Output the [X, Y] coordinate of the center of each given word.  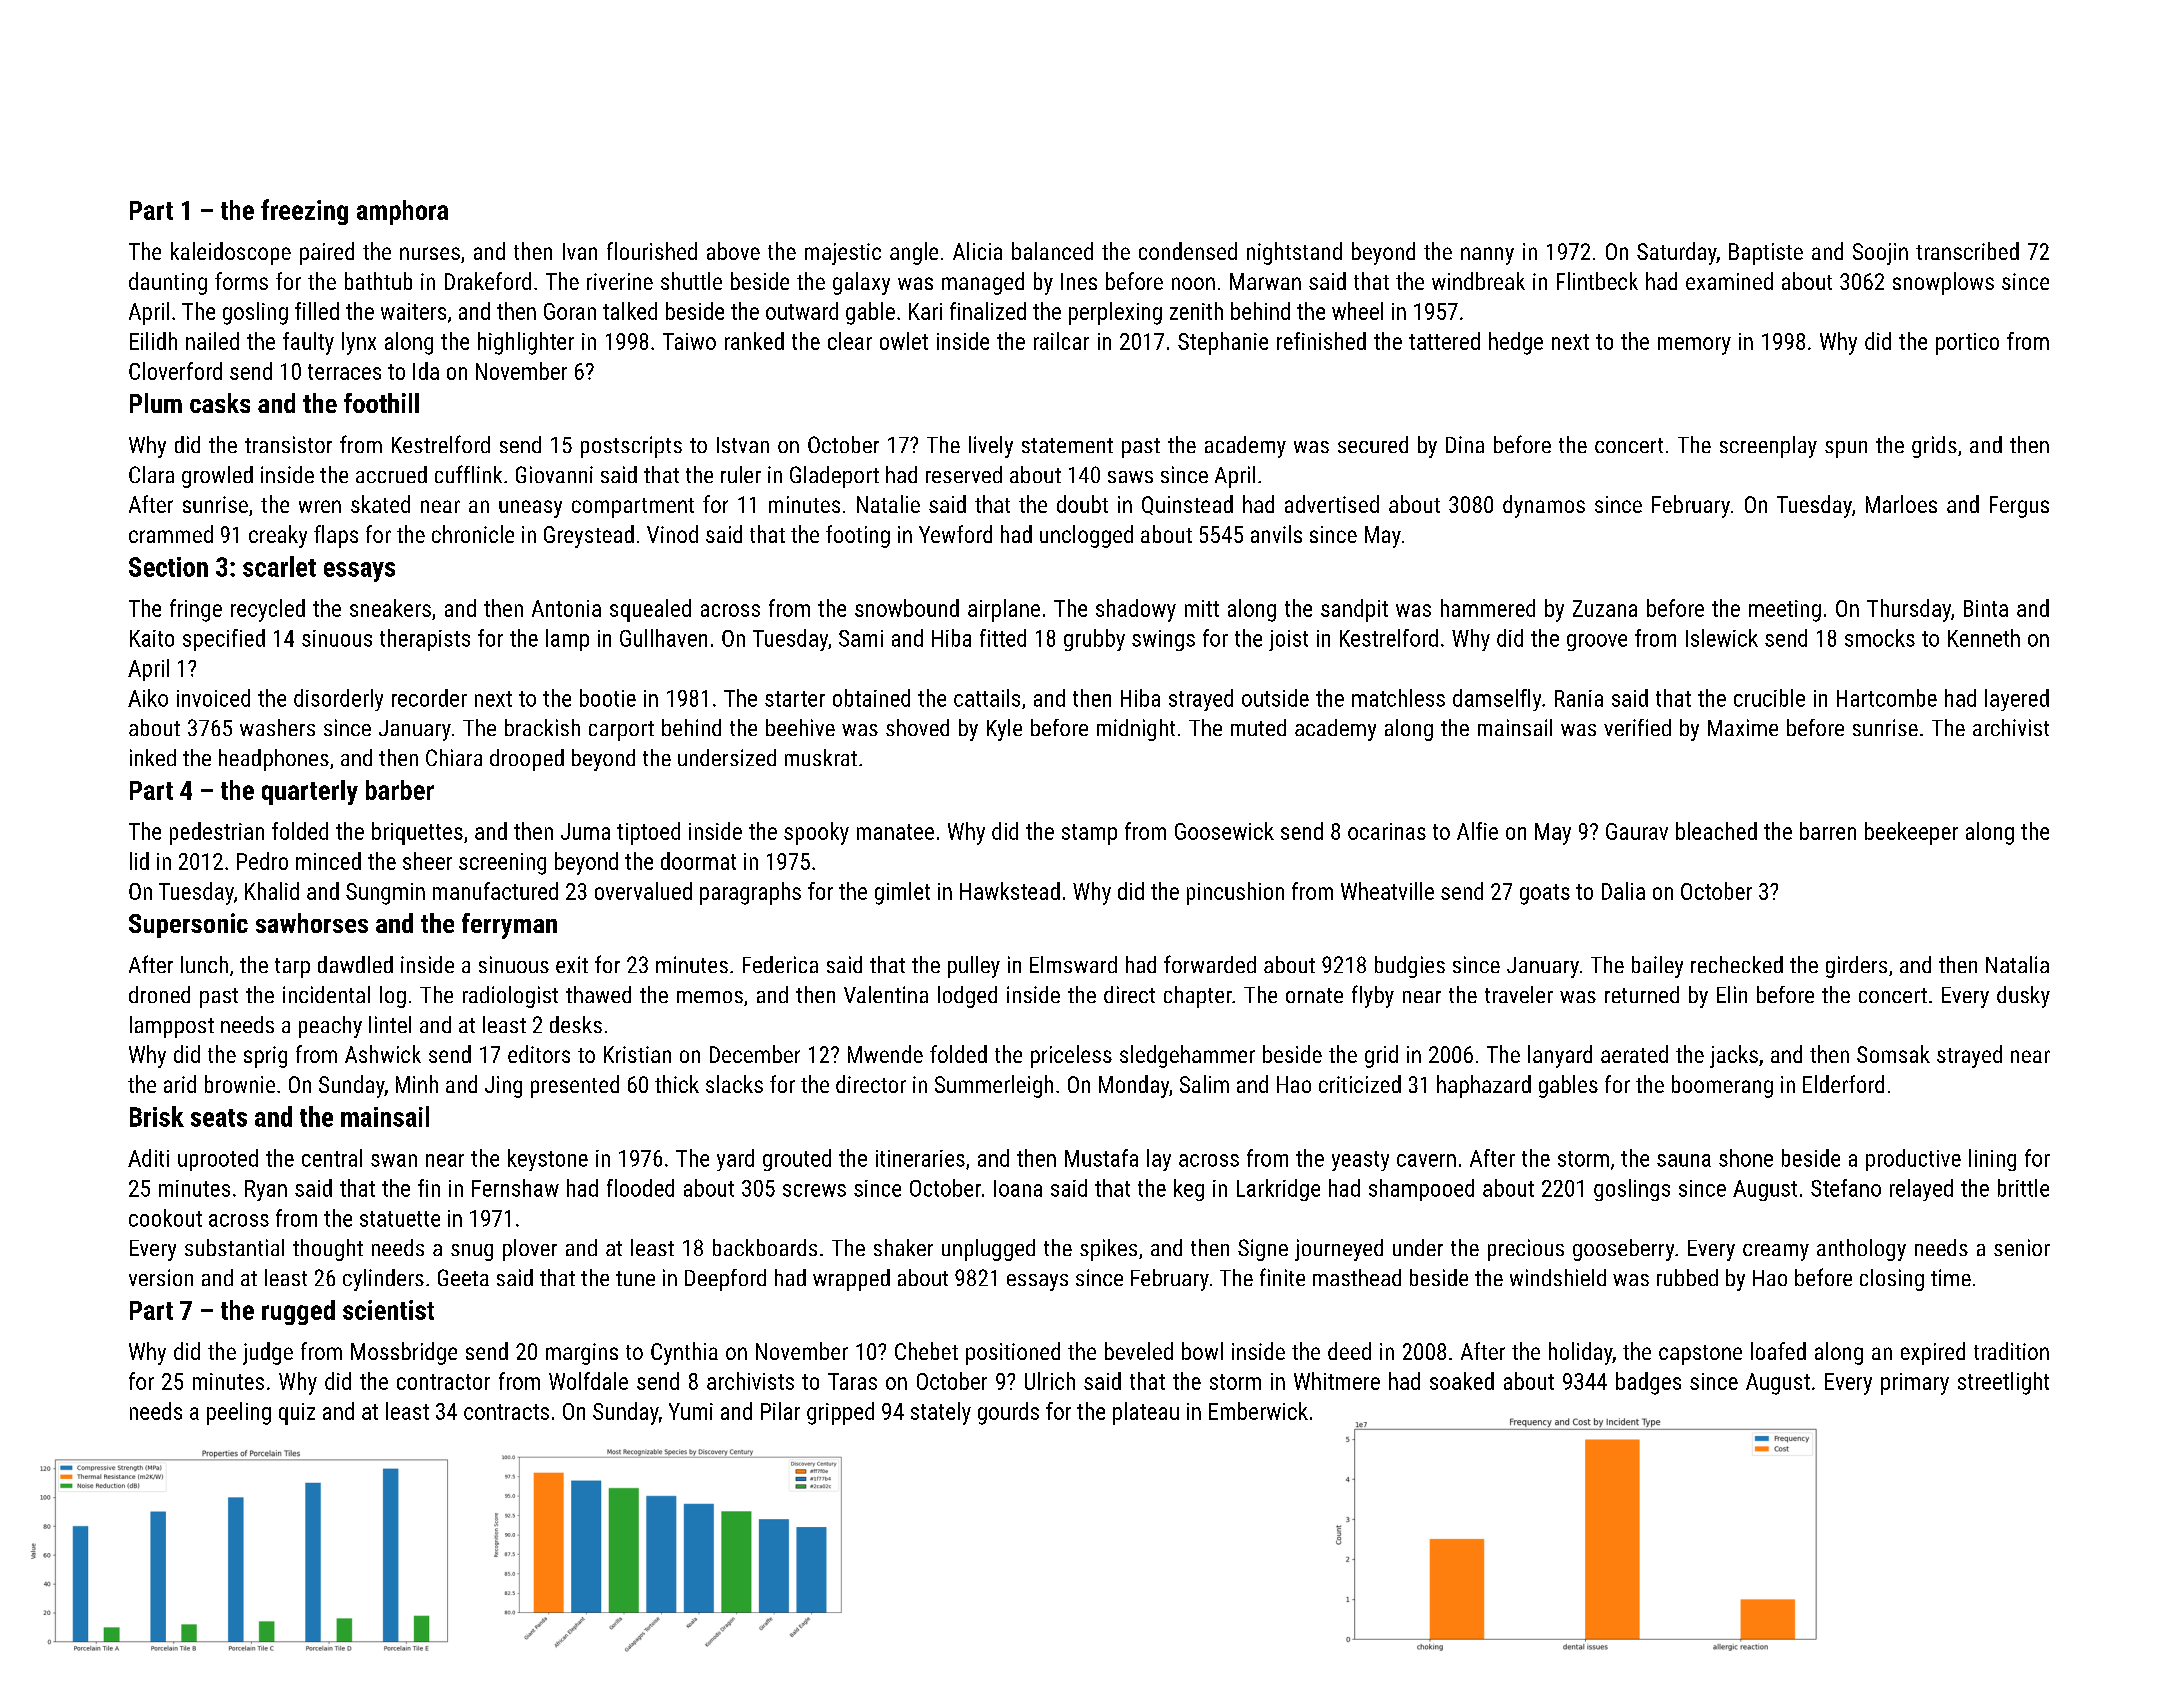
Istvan [743, 445]
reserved [964, 474]
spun [1846, 449]
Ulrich [1050, 1381]
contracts [506, 1412]
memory [1694, 346]
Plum [156, 403]
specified [224, 640]
